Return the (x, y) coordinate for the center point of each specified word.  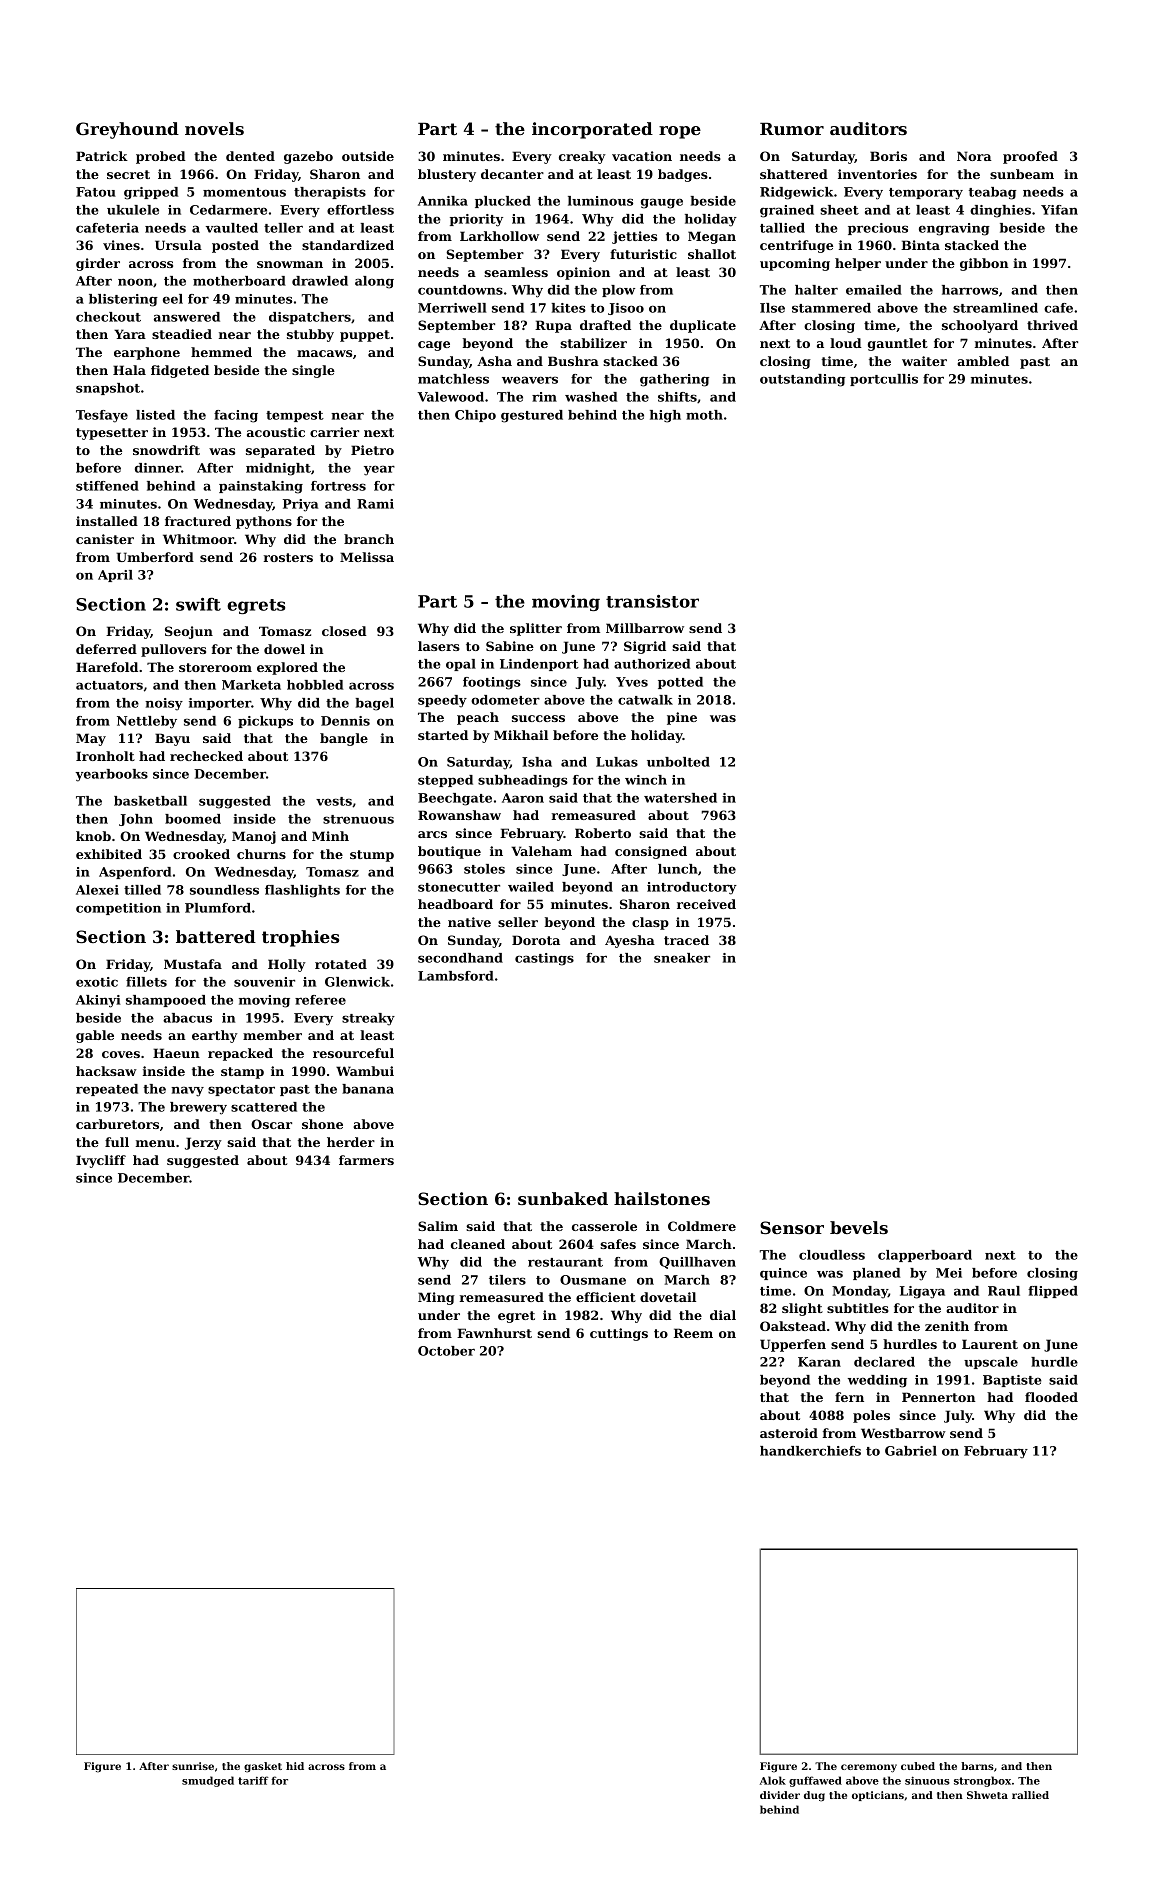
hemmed (221, 352)
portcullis (884, 380)
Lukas (617, 762)
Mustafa (193, 964)
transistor (652, 601)
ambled (983, 361)
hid (295, 1766)
